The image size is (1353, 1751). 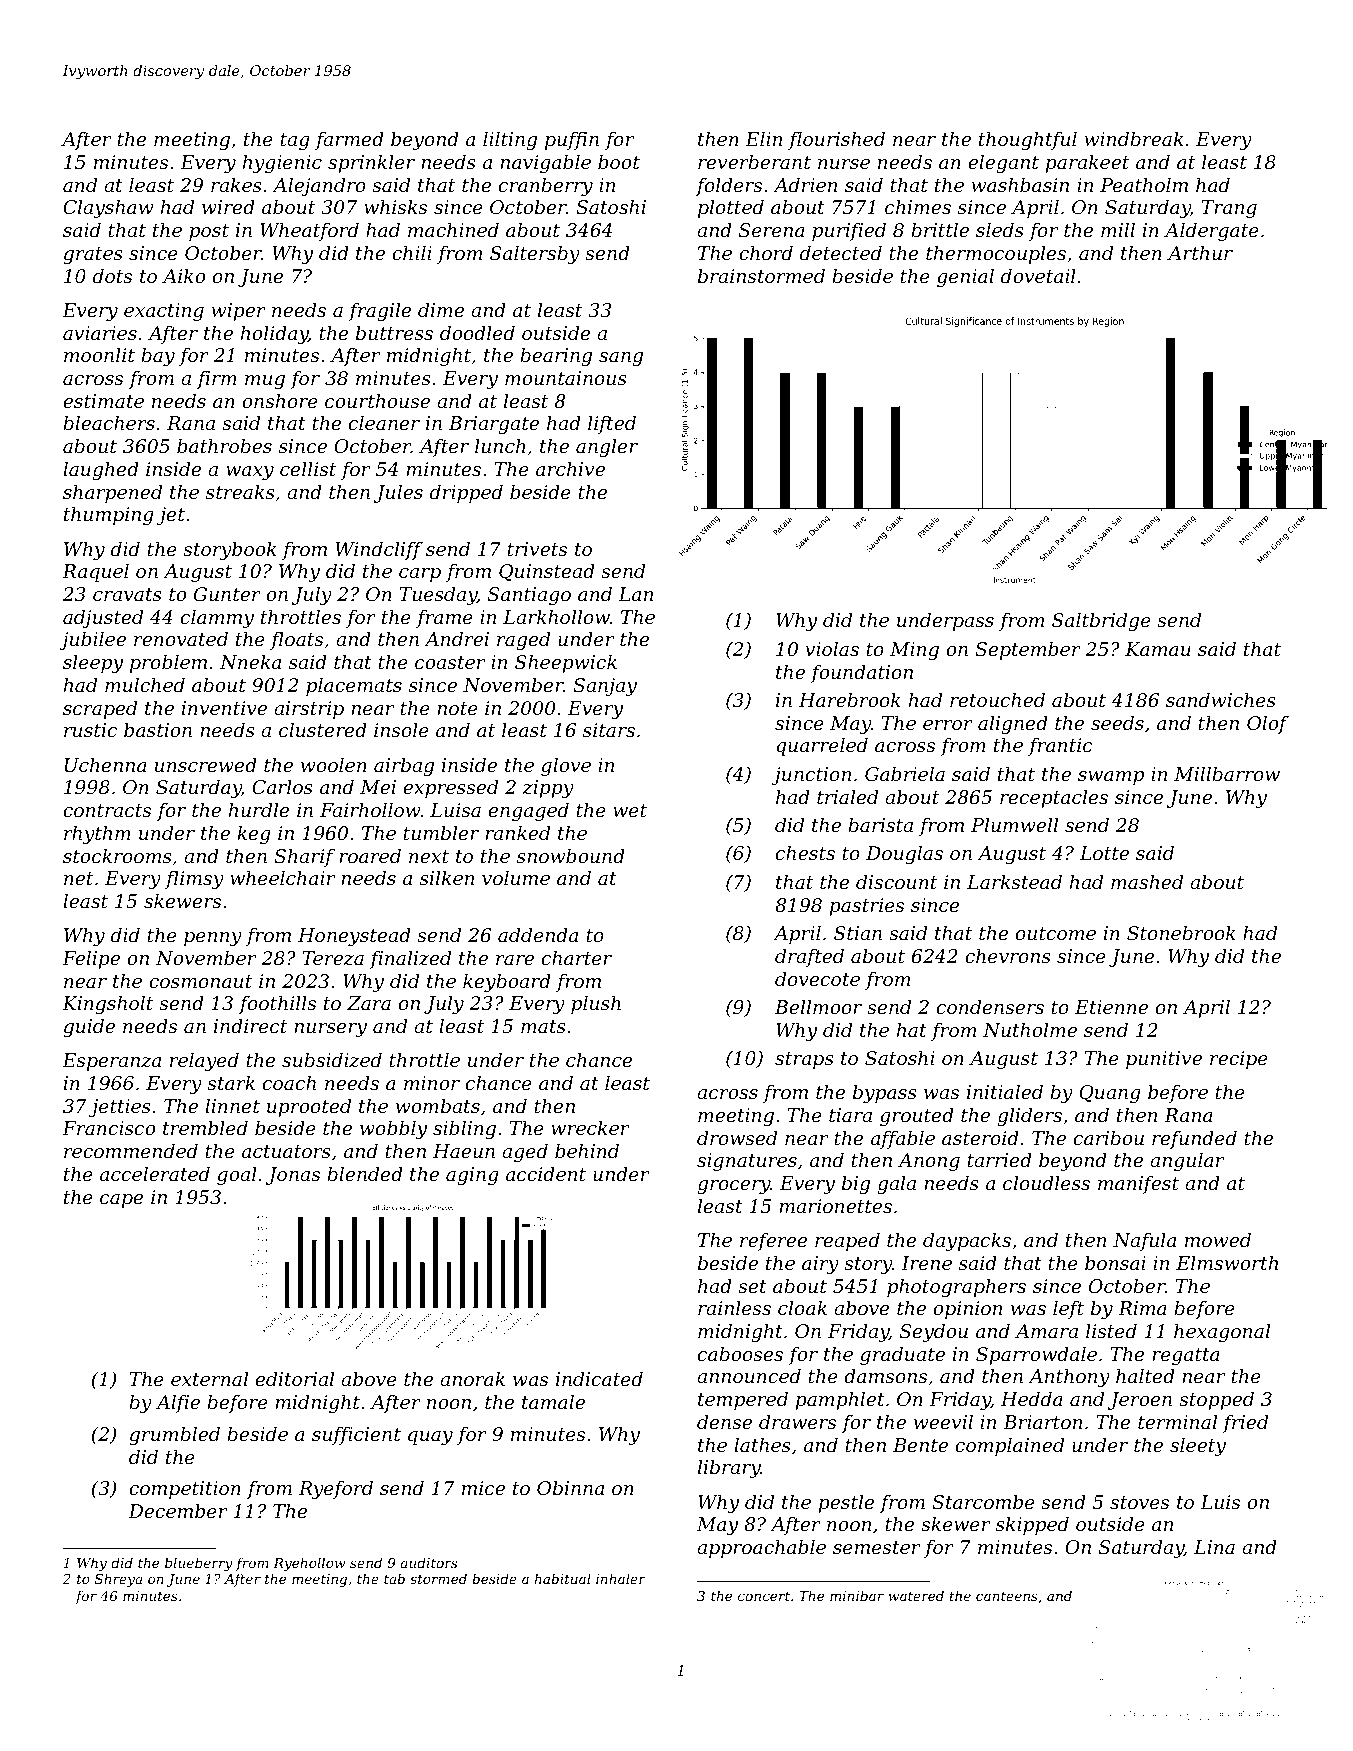 I want to click on cosmonaut, so click(x=200, y=981).
